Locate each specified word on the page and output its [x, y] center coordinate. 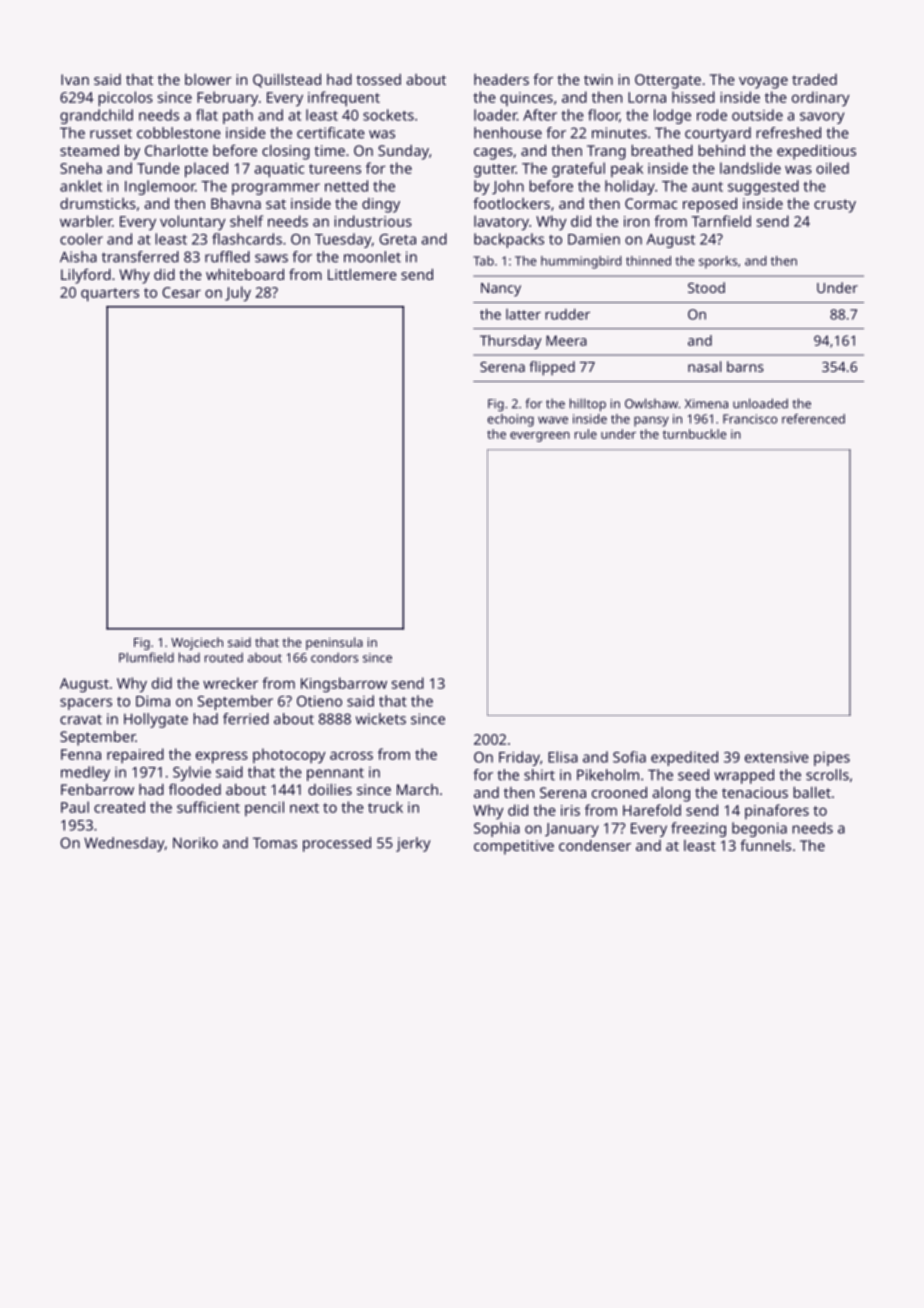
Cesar [181, 292]
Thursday [511, 342]
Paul [75, 807]
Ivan [75, 79]
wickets [381, 719]
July [238, 294]
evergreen [540, 437]
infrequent [344, 98]
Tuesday [343, 240]
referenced [813, 419]
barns [745, 366]
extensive [777, 757]
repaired [135, 755]
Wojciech [197, 643]
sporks [718, 262]
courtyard [718, 134]
